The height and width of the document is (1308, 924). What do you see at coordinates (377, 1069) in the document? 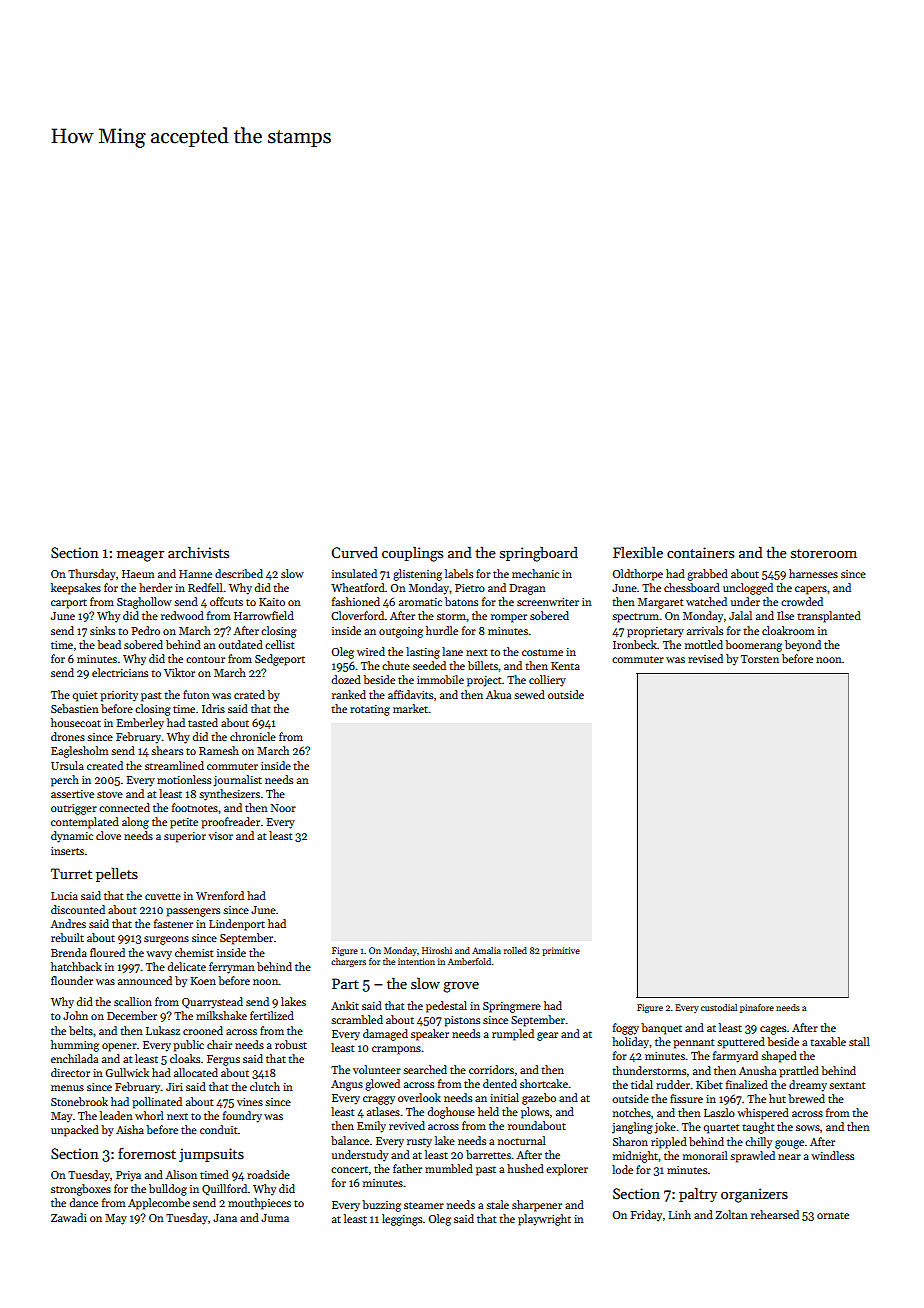
I see `volunteer` at bounding box center [377, 1069].
